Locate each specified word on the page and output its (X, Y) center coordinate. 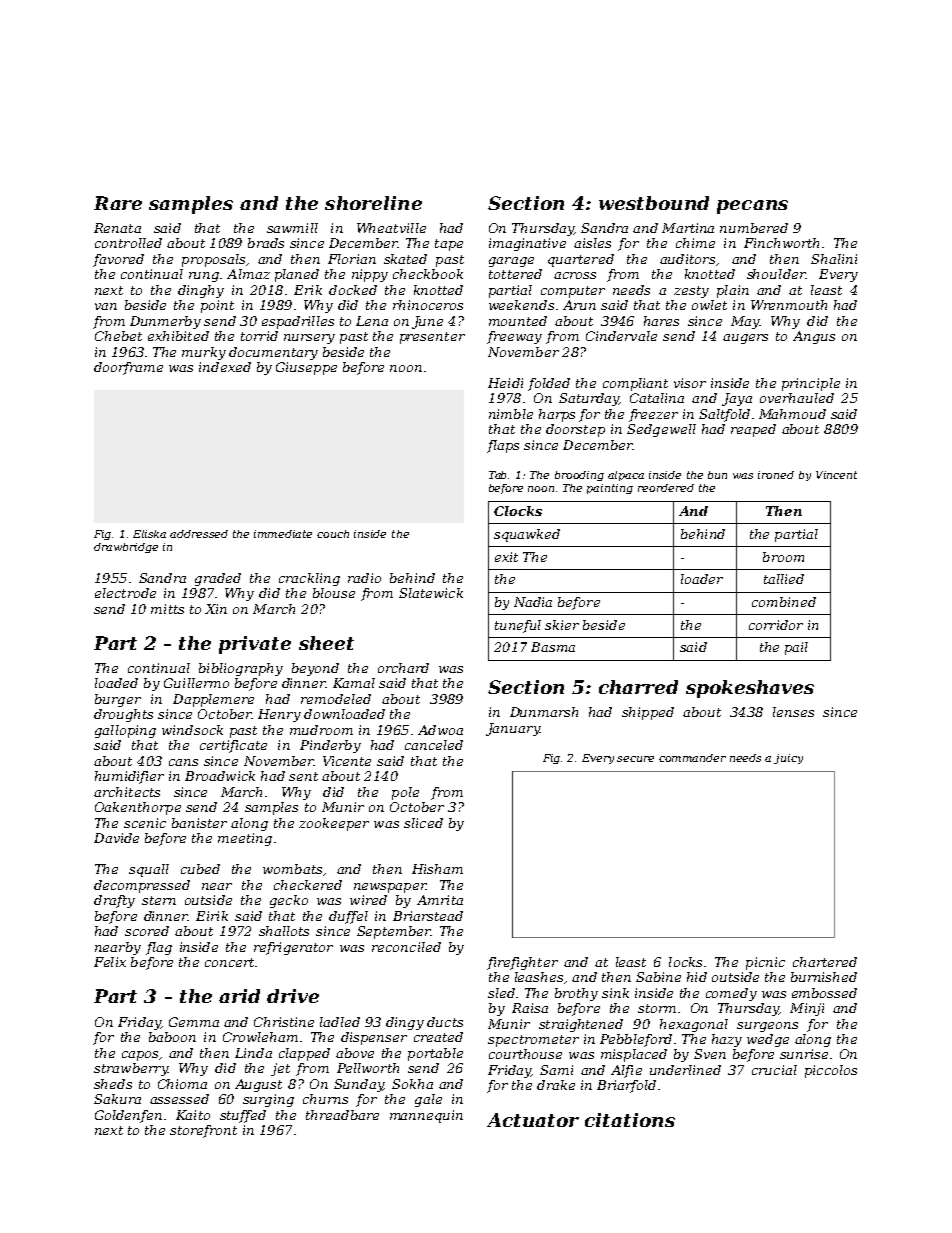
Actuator (533, 1120)
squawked (527, 535)
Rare (118, 203)
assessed (179, 1099)
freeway (514, 337)
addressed (199, 534)
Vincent (836, 475)
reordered (666, 488)
